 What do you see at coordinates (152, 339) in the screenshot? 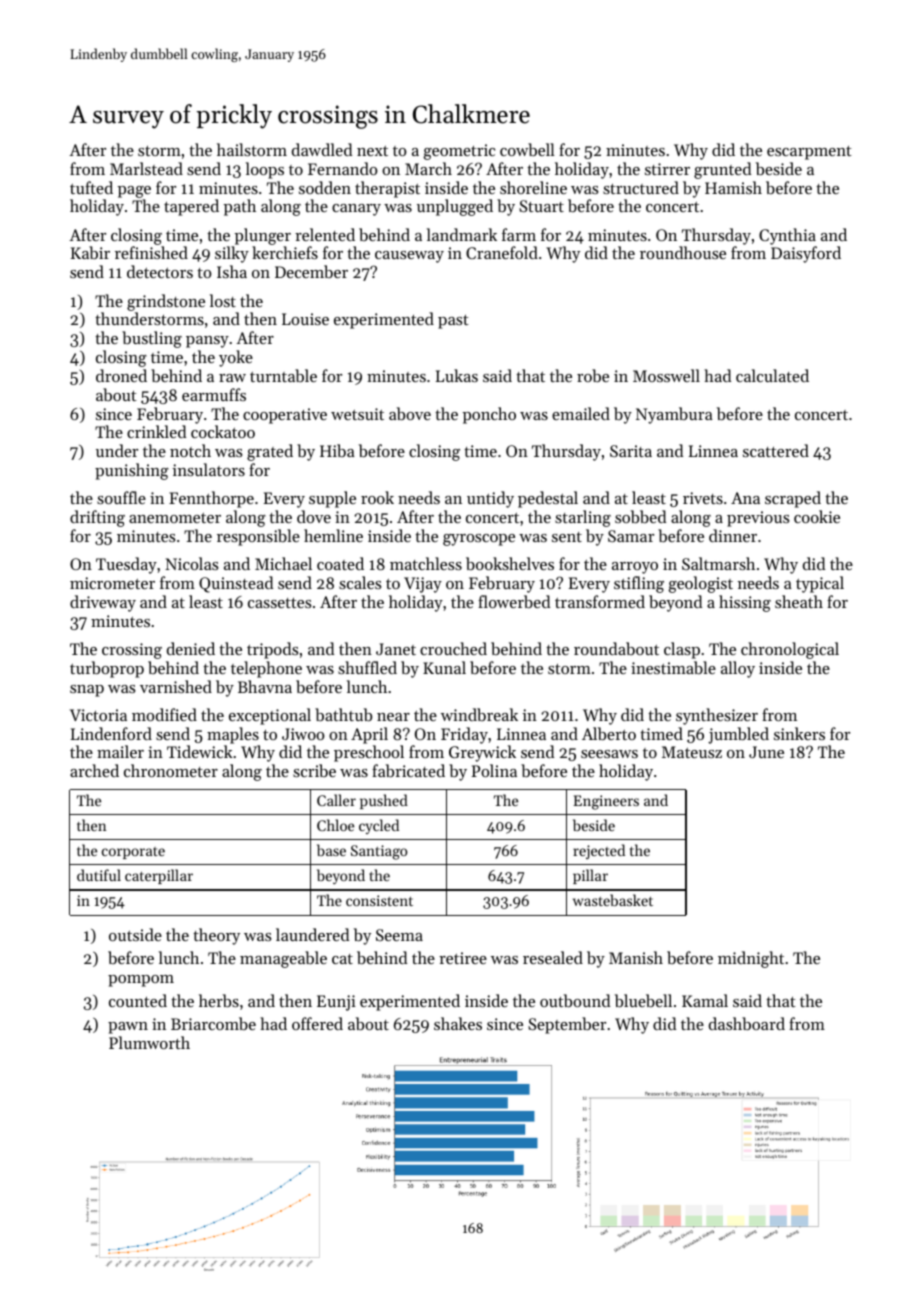
I see `bustling` at bounding box center [152, 339].
